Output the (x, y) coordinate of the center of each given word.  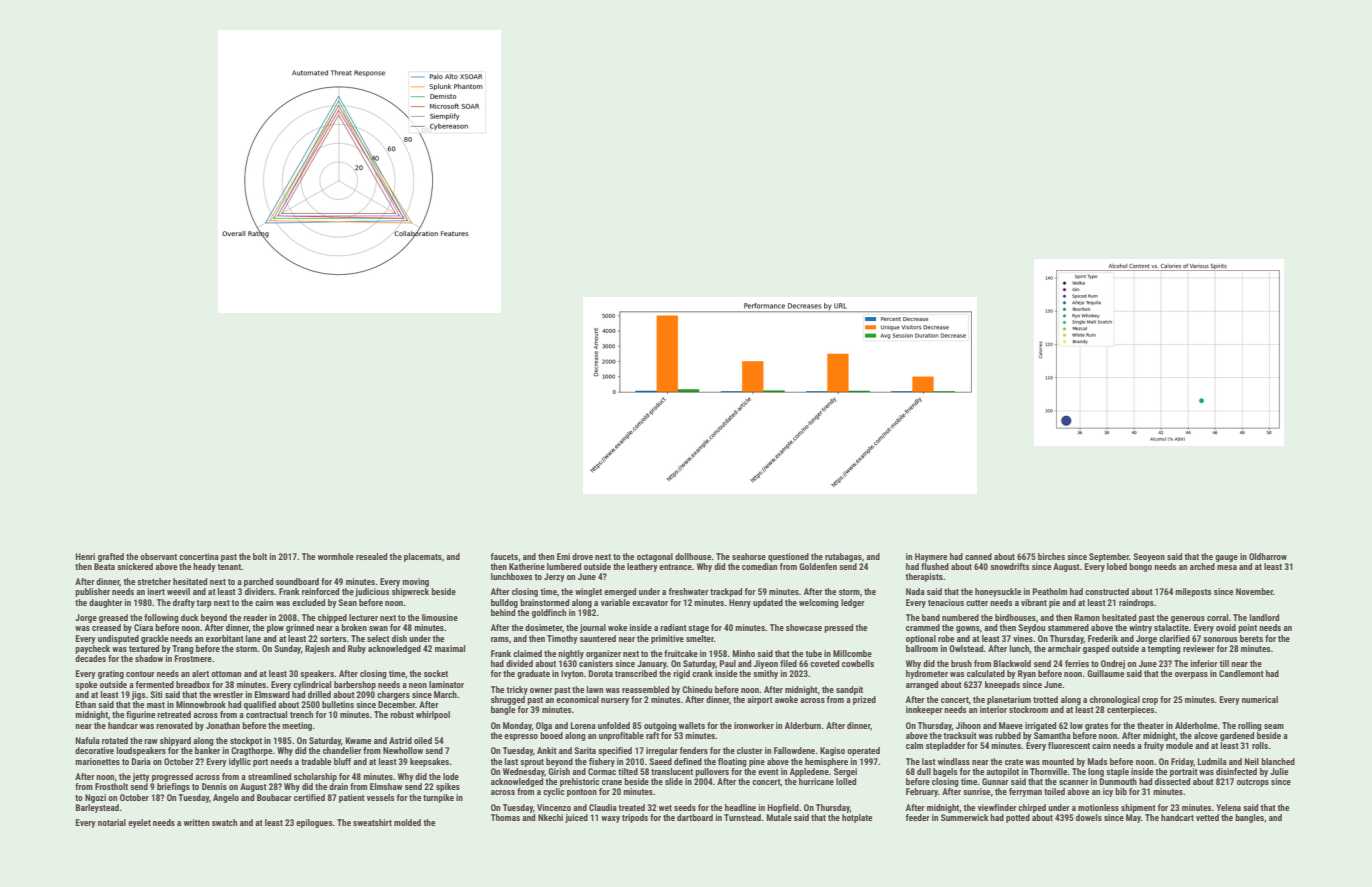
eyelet (139, 823)
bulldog (504, 603)
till (1224, 663)
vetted (1207, 817)
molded (407, 822)
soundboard (297, 581)
